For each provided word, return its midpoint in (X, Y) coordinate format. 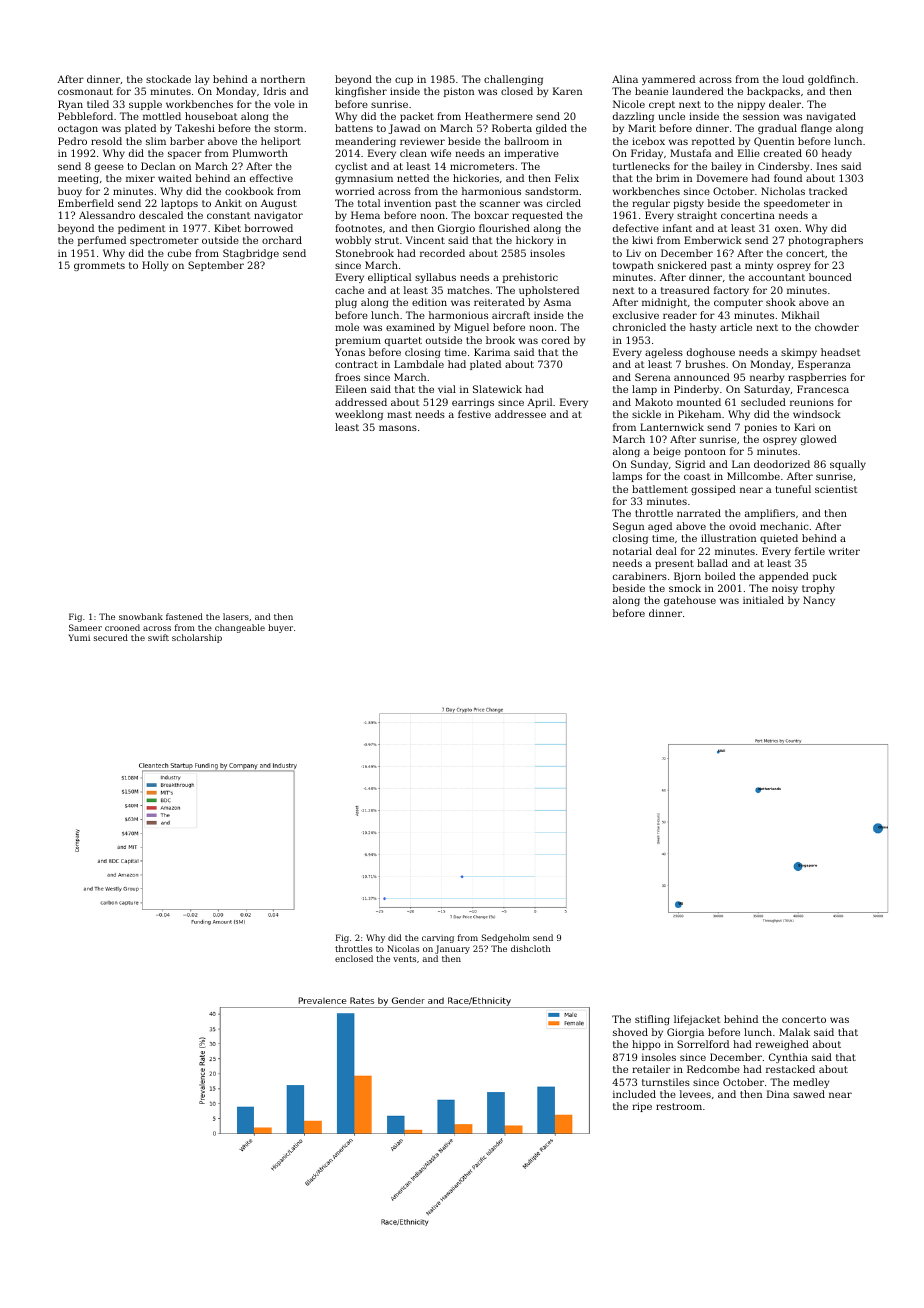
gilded (551, 129)
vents (404, 959)
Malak (794, 1032)
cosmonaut (85, 91)
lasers (236, 616)
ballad (712, 563)
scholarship (197, 638)
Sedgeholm (506, 938)
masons (398, 428)
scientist (836, 489)
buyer (280, 628)
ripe (642, 1107)
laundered (698, 91)
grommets (99, 266)
